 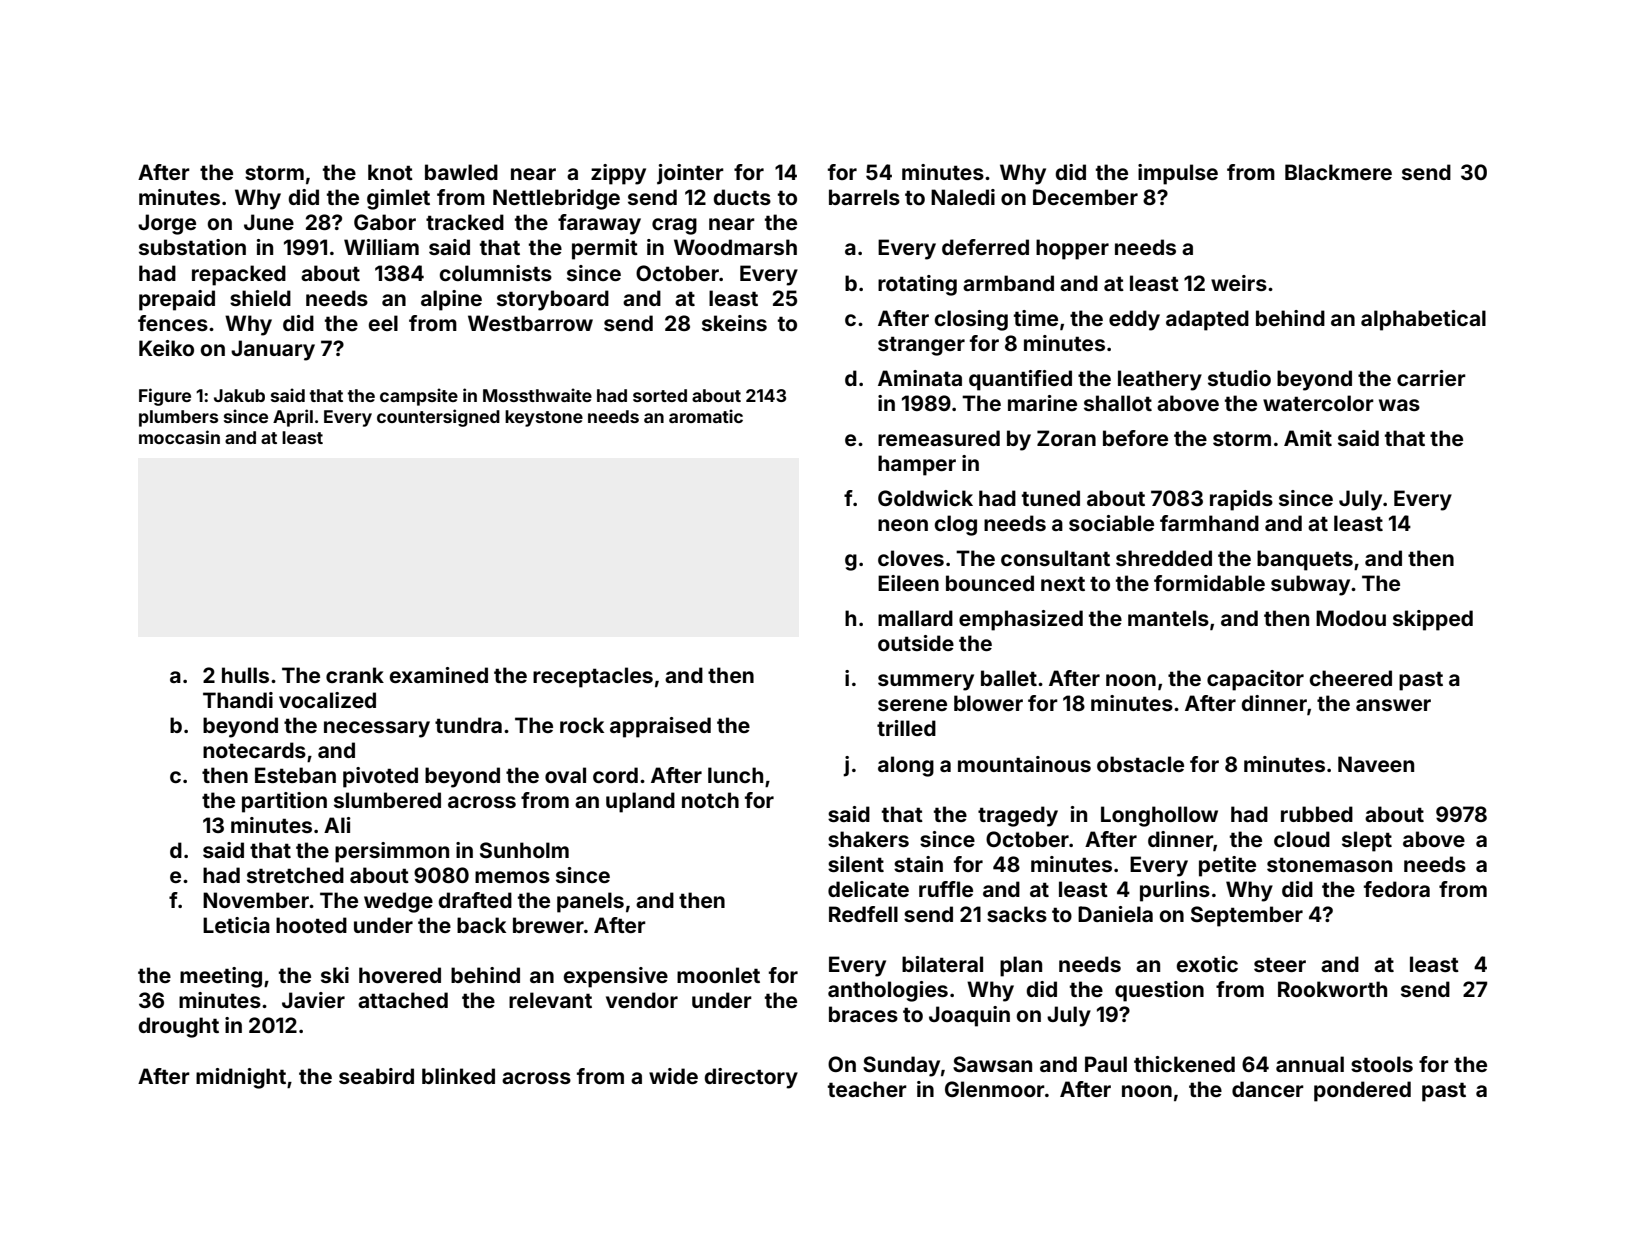 I want to click on answer, so click(x=1393, y=705).
